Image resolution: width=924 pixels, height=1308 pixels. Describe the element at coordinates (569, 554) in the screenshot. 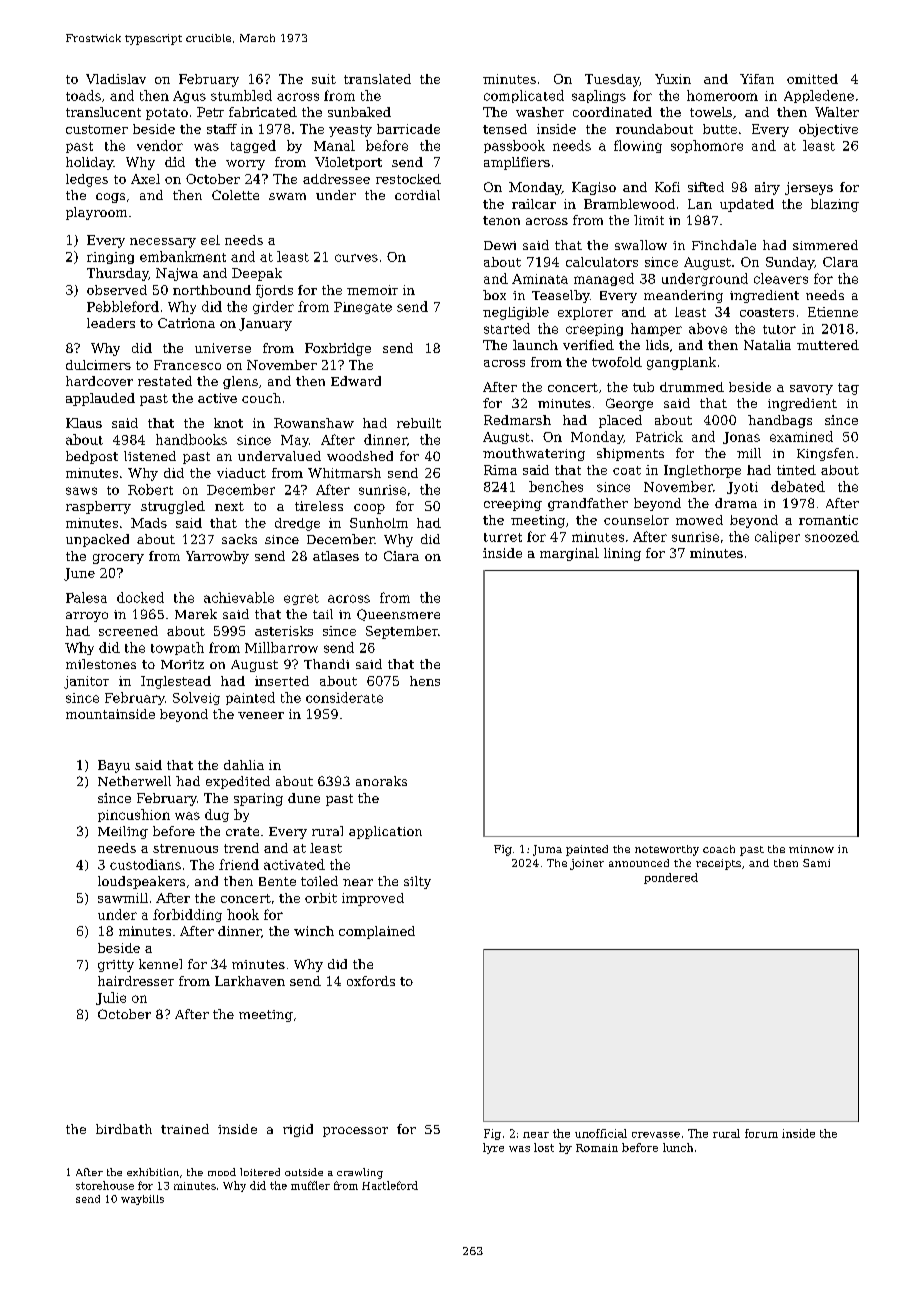

I see `marginal` at that location.
